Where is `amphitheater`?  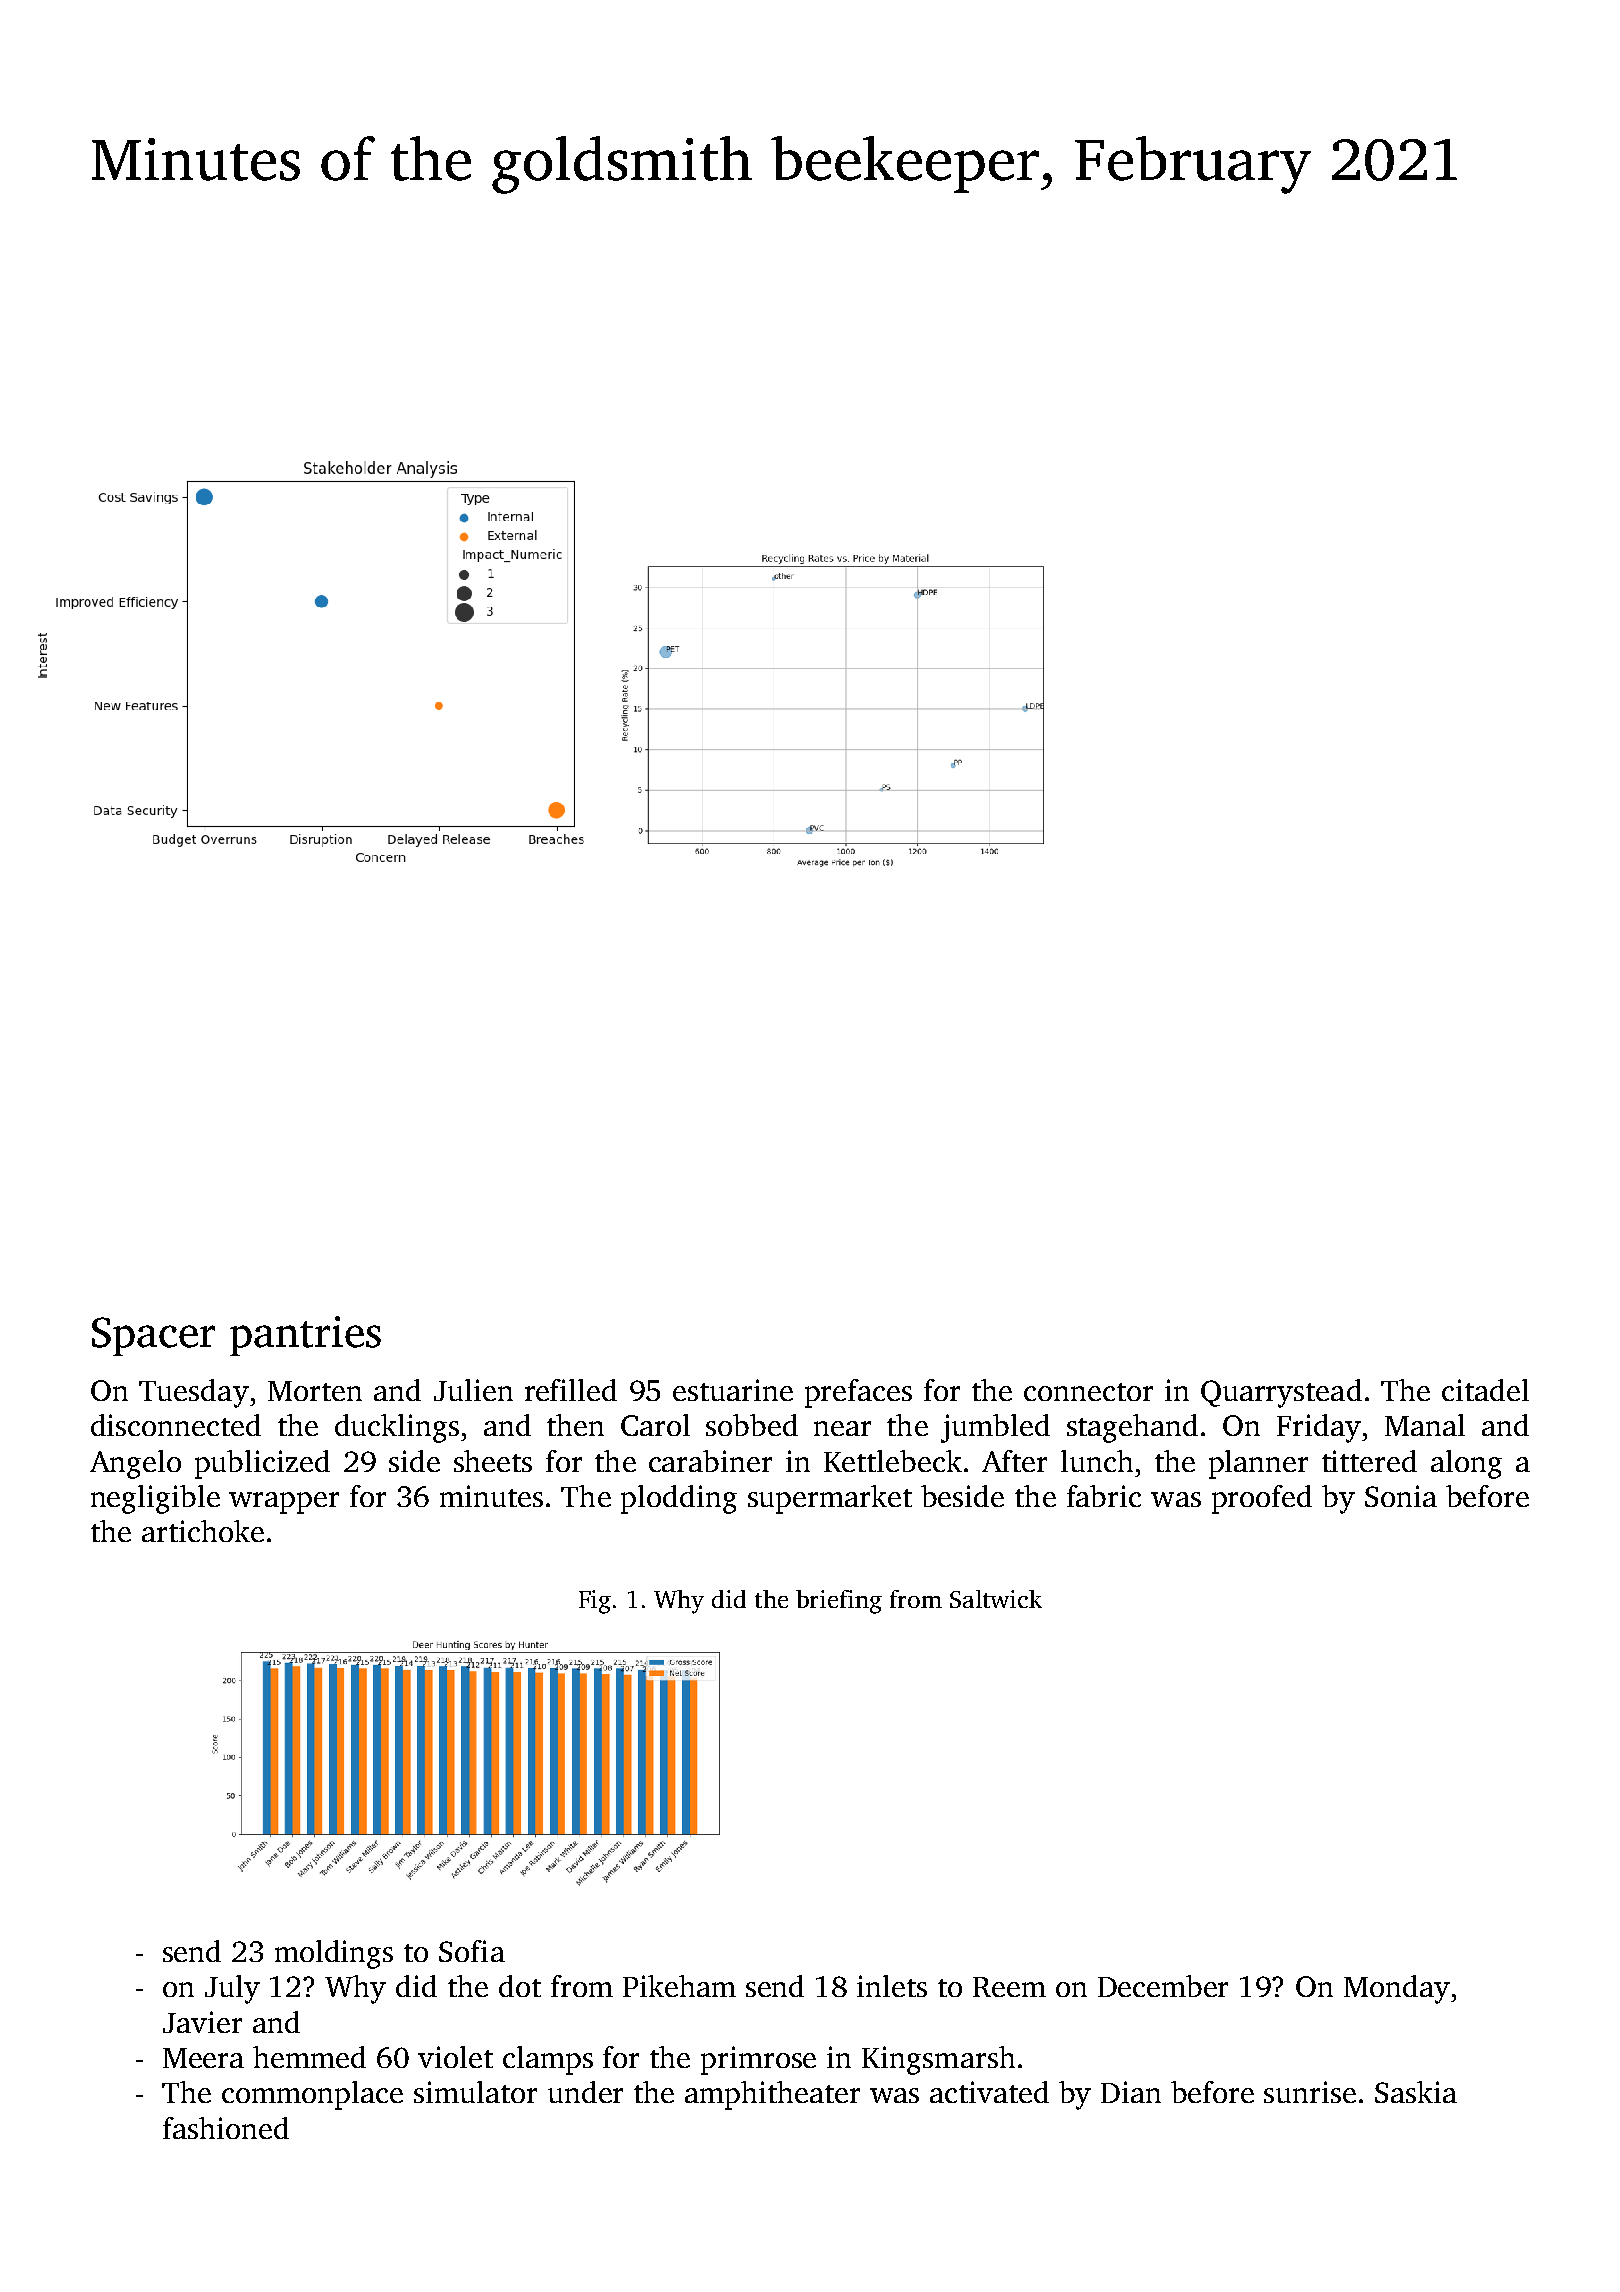 amphitheater is located at coordinates (772, 2095).
